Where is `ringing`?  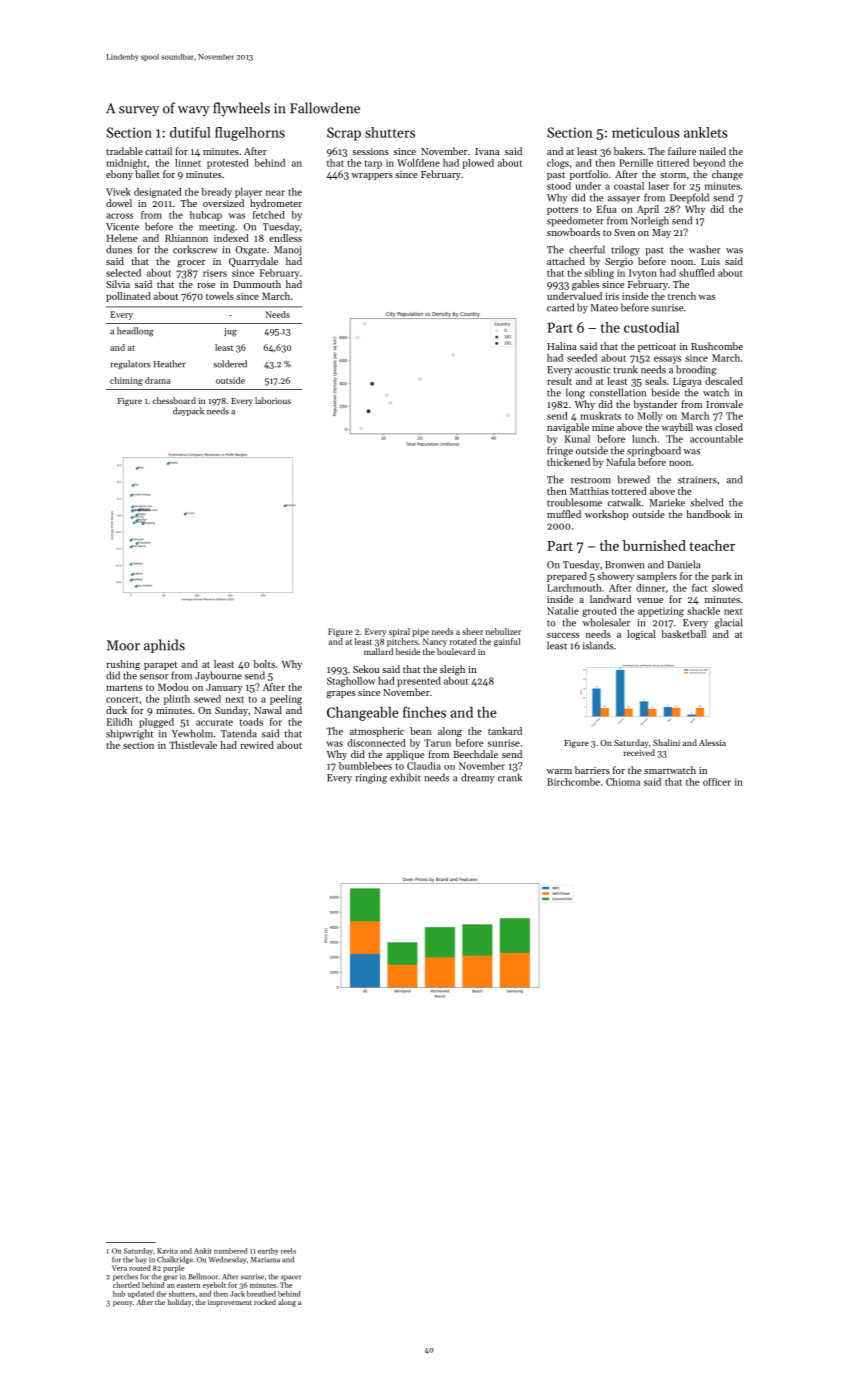 ringing is located at coordinates (371, 779).
